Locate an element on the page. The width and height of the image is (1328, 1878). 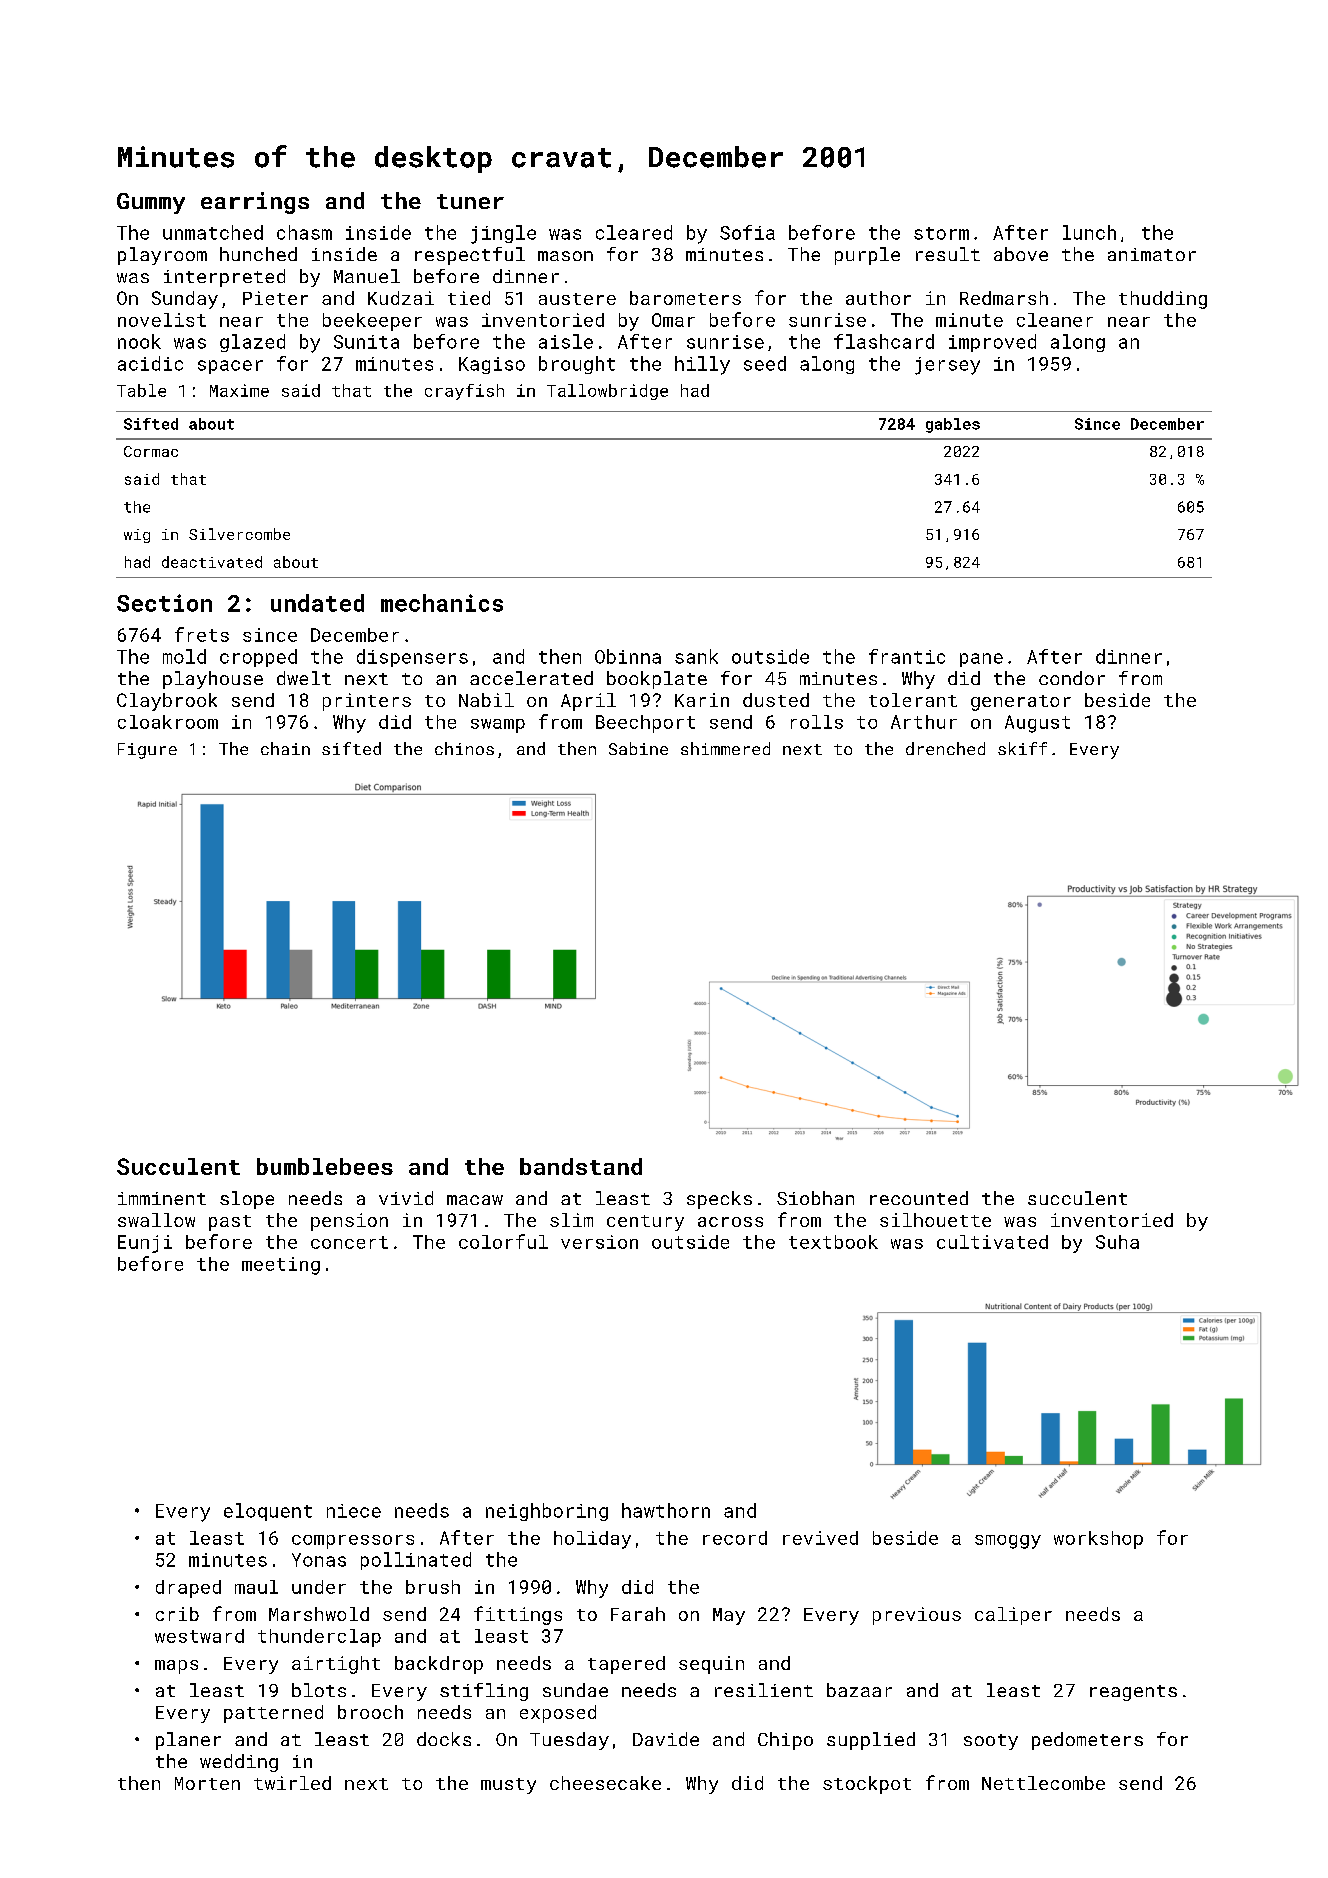
Sunita is located at coordinates (366, 342).
